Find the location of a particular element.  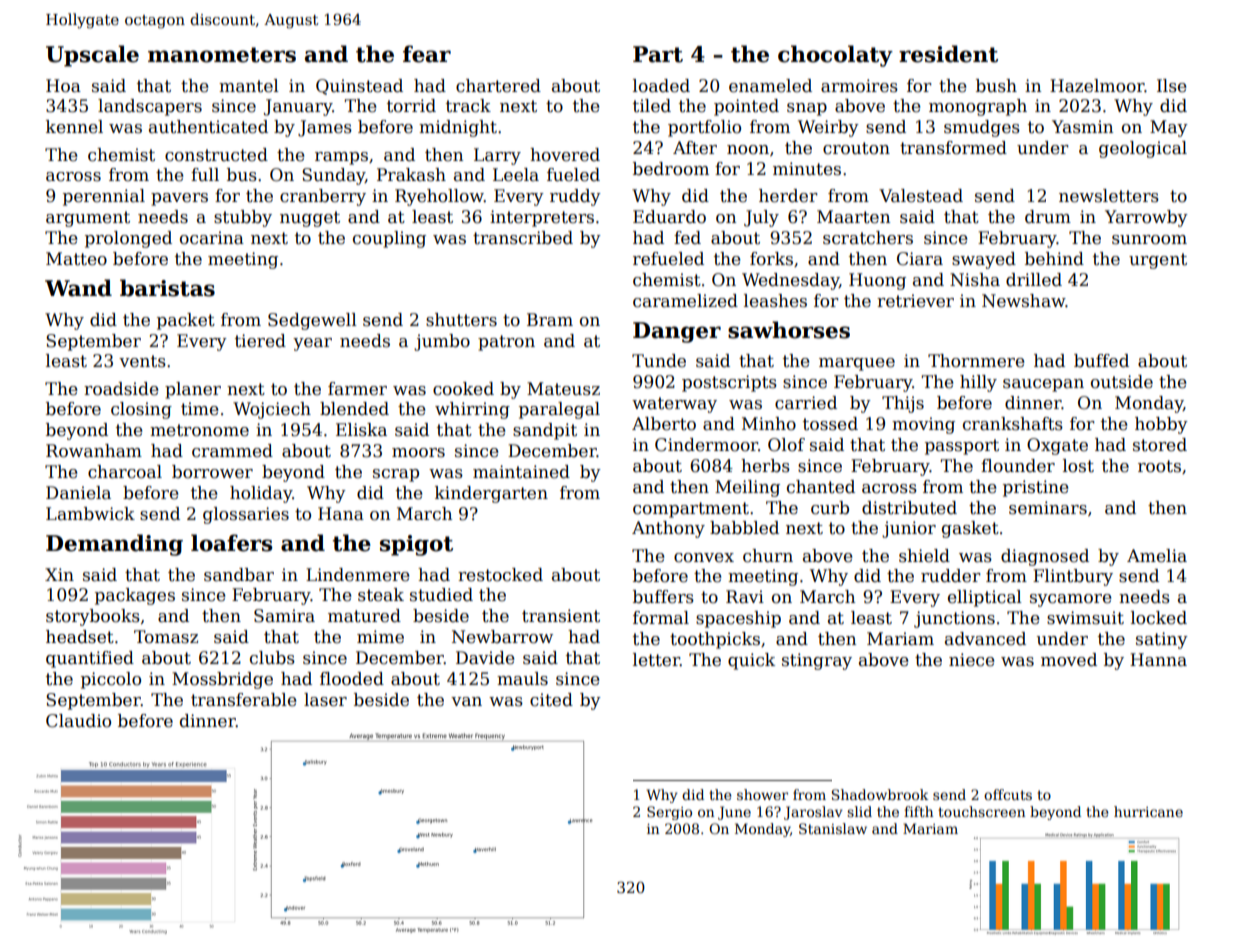

Shadowbrook is located at coordinates (880, 794).
